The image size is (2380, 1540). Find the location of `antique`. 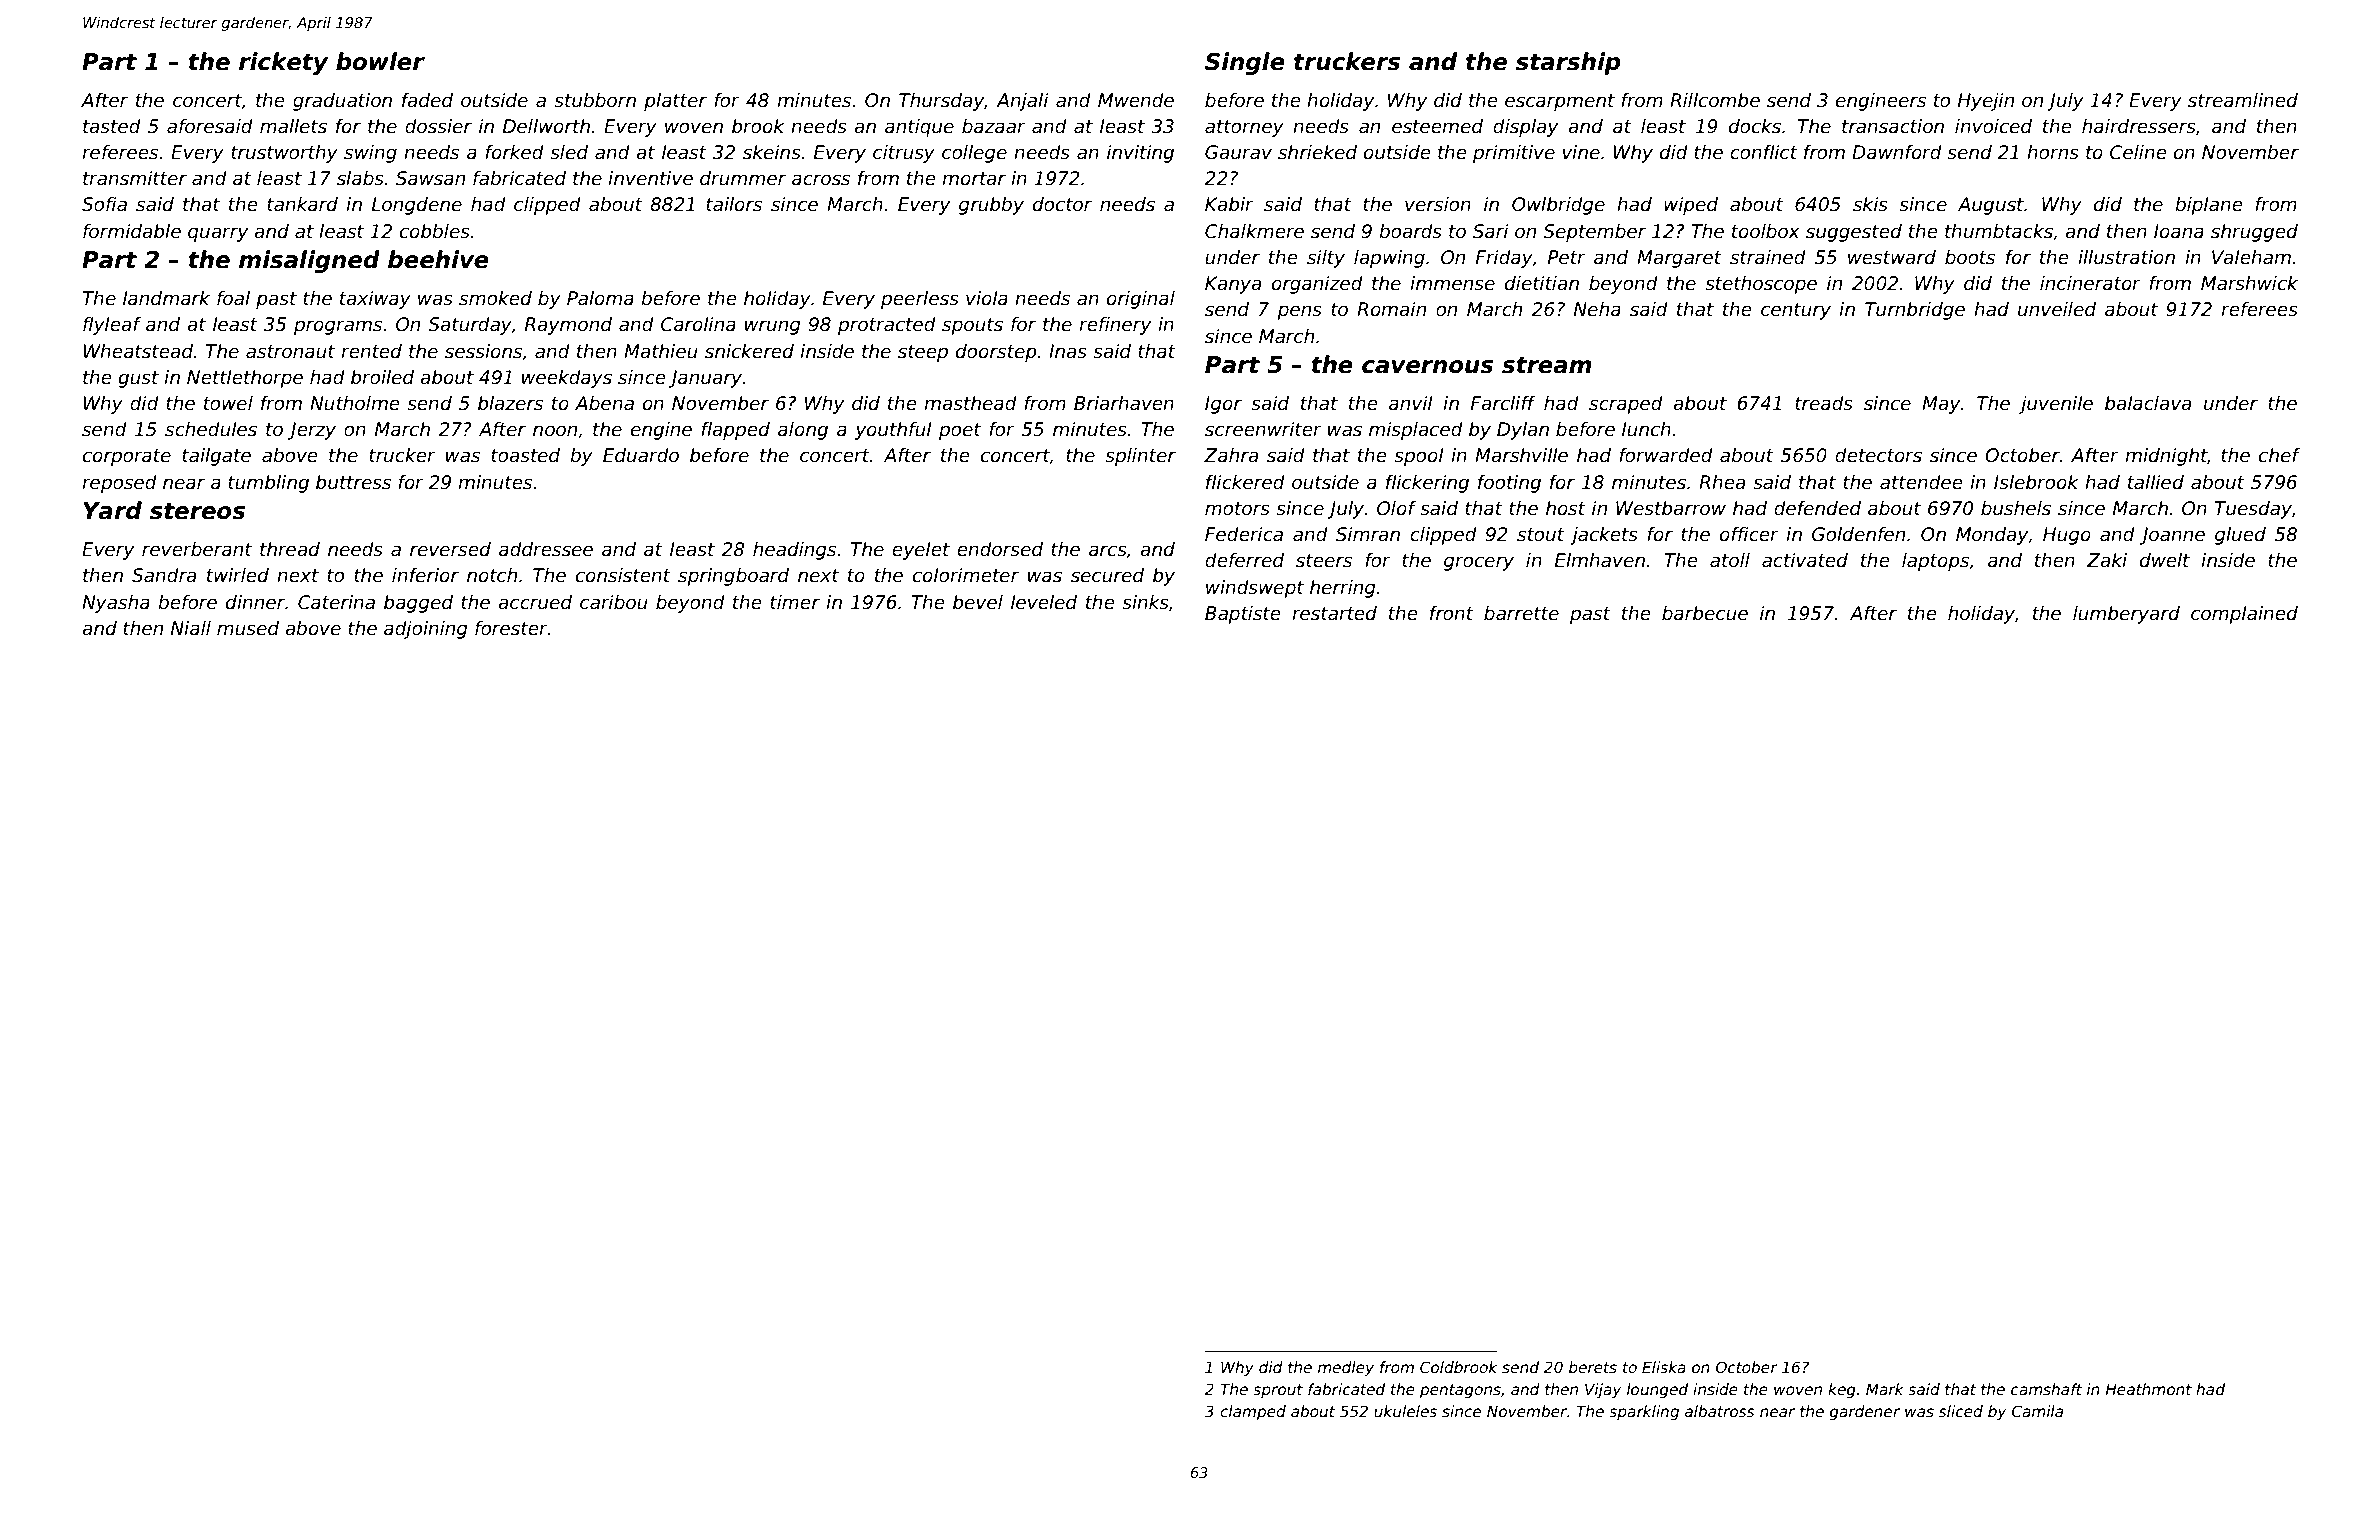

antique is located at coordinates (919, 128).
